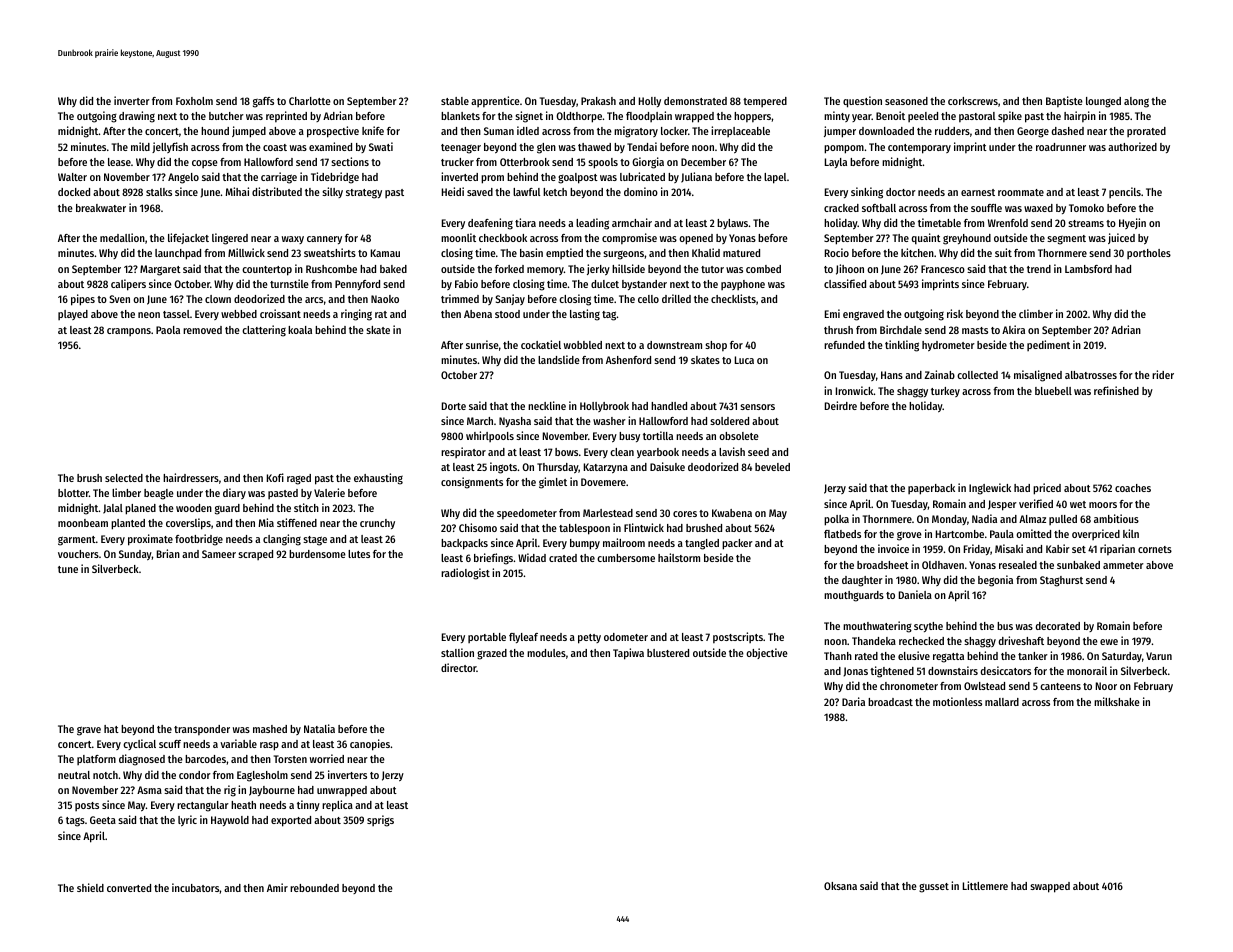 Image resolution: width=1233 pixels, height=952 pixels. I want to click on speedometer, so click(527, 514).
